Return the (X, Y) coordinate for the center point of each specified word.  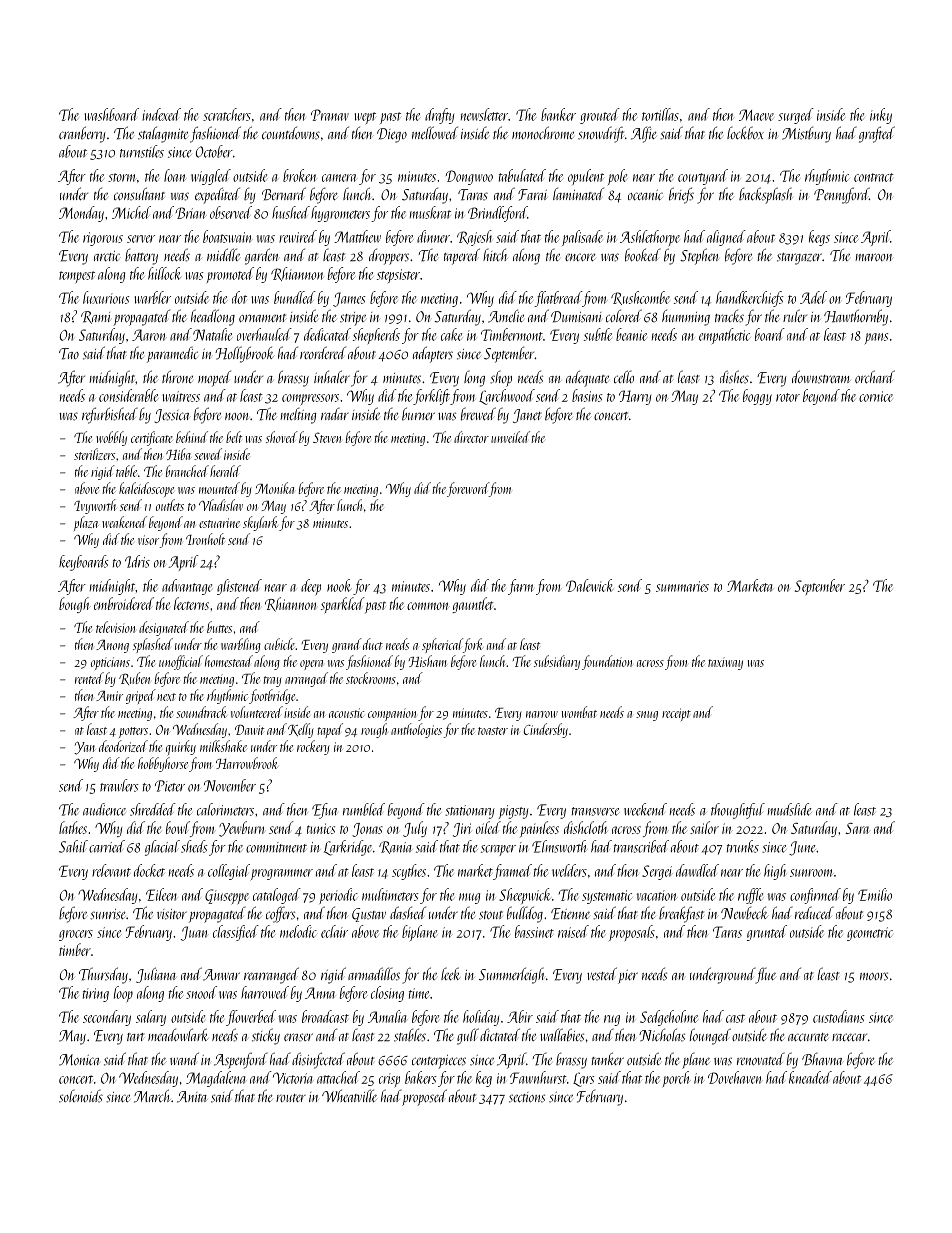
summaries (682, 586)
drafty (439, 116)
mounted (219, 488)
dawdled (697, 870)
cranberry (82, 134)
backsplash (765, 195)
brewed (478, 414)
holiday (481, 1018)
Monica (79, 1060)
